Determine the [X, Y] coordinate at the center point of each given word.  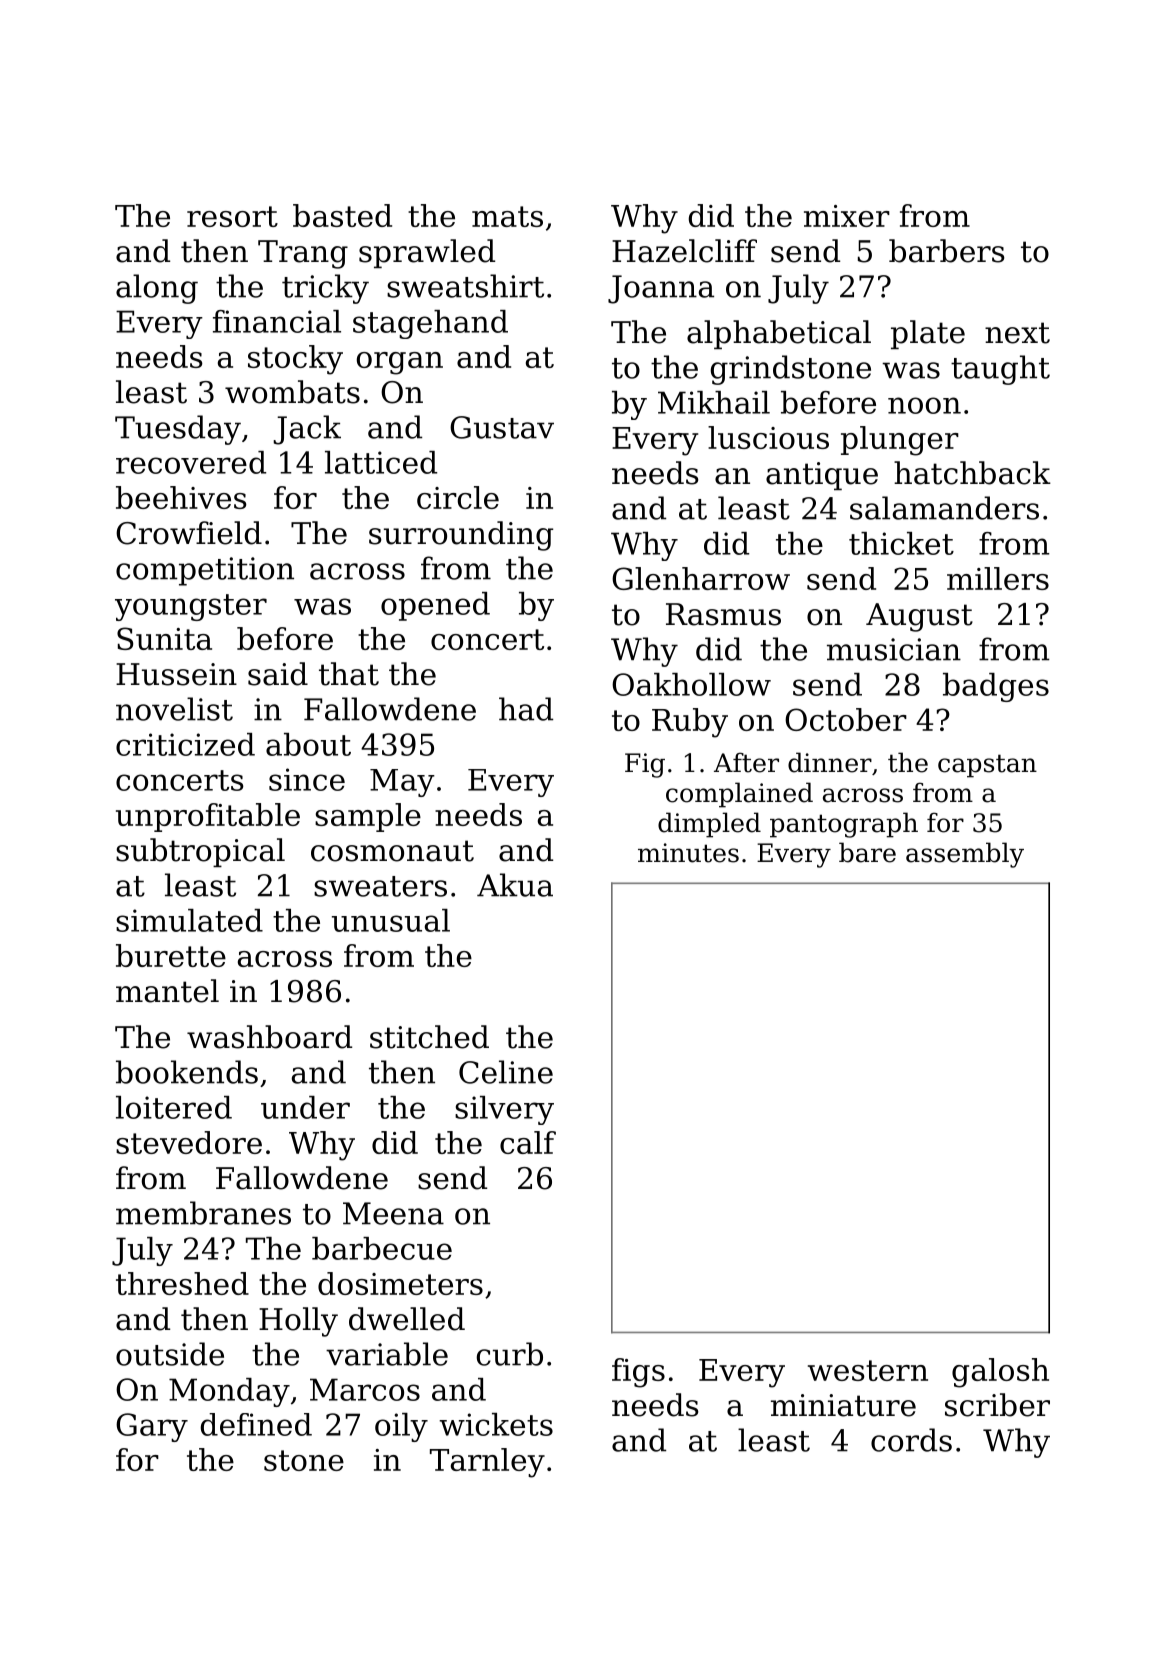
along [157, 289]
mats [507, 216]
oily [401, 1427]
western [868, 1370]
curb [510, 1354]
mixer [847, 216]
